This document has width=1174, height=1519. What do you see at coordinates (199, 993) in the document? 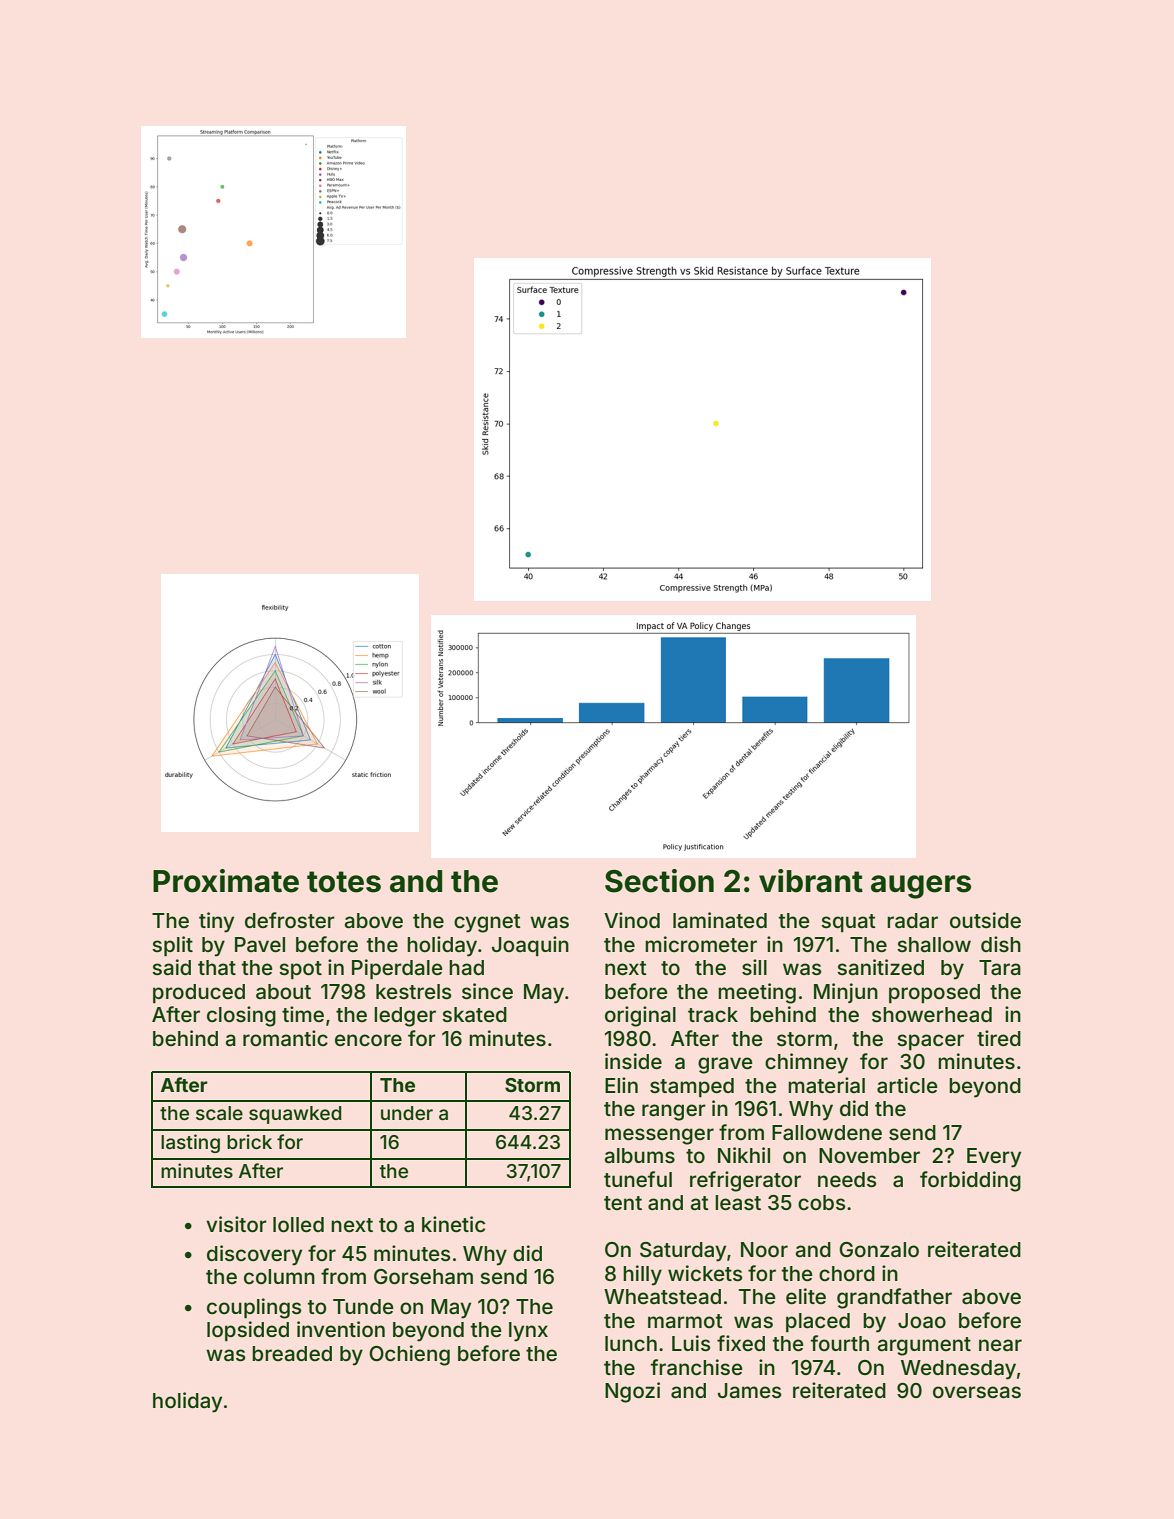
I see `produced` at bounding box center [199, 993].
